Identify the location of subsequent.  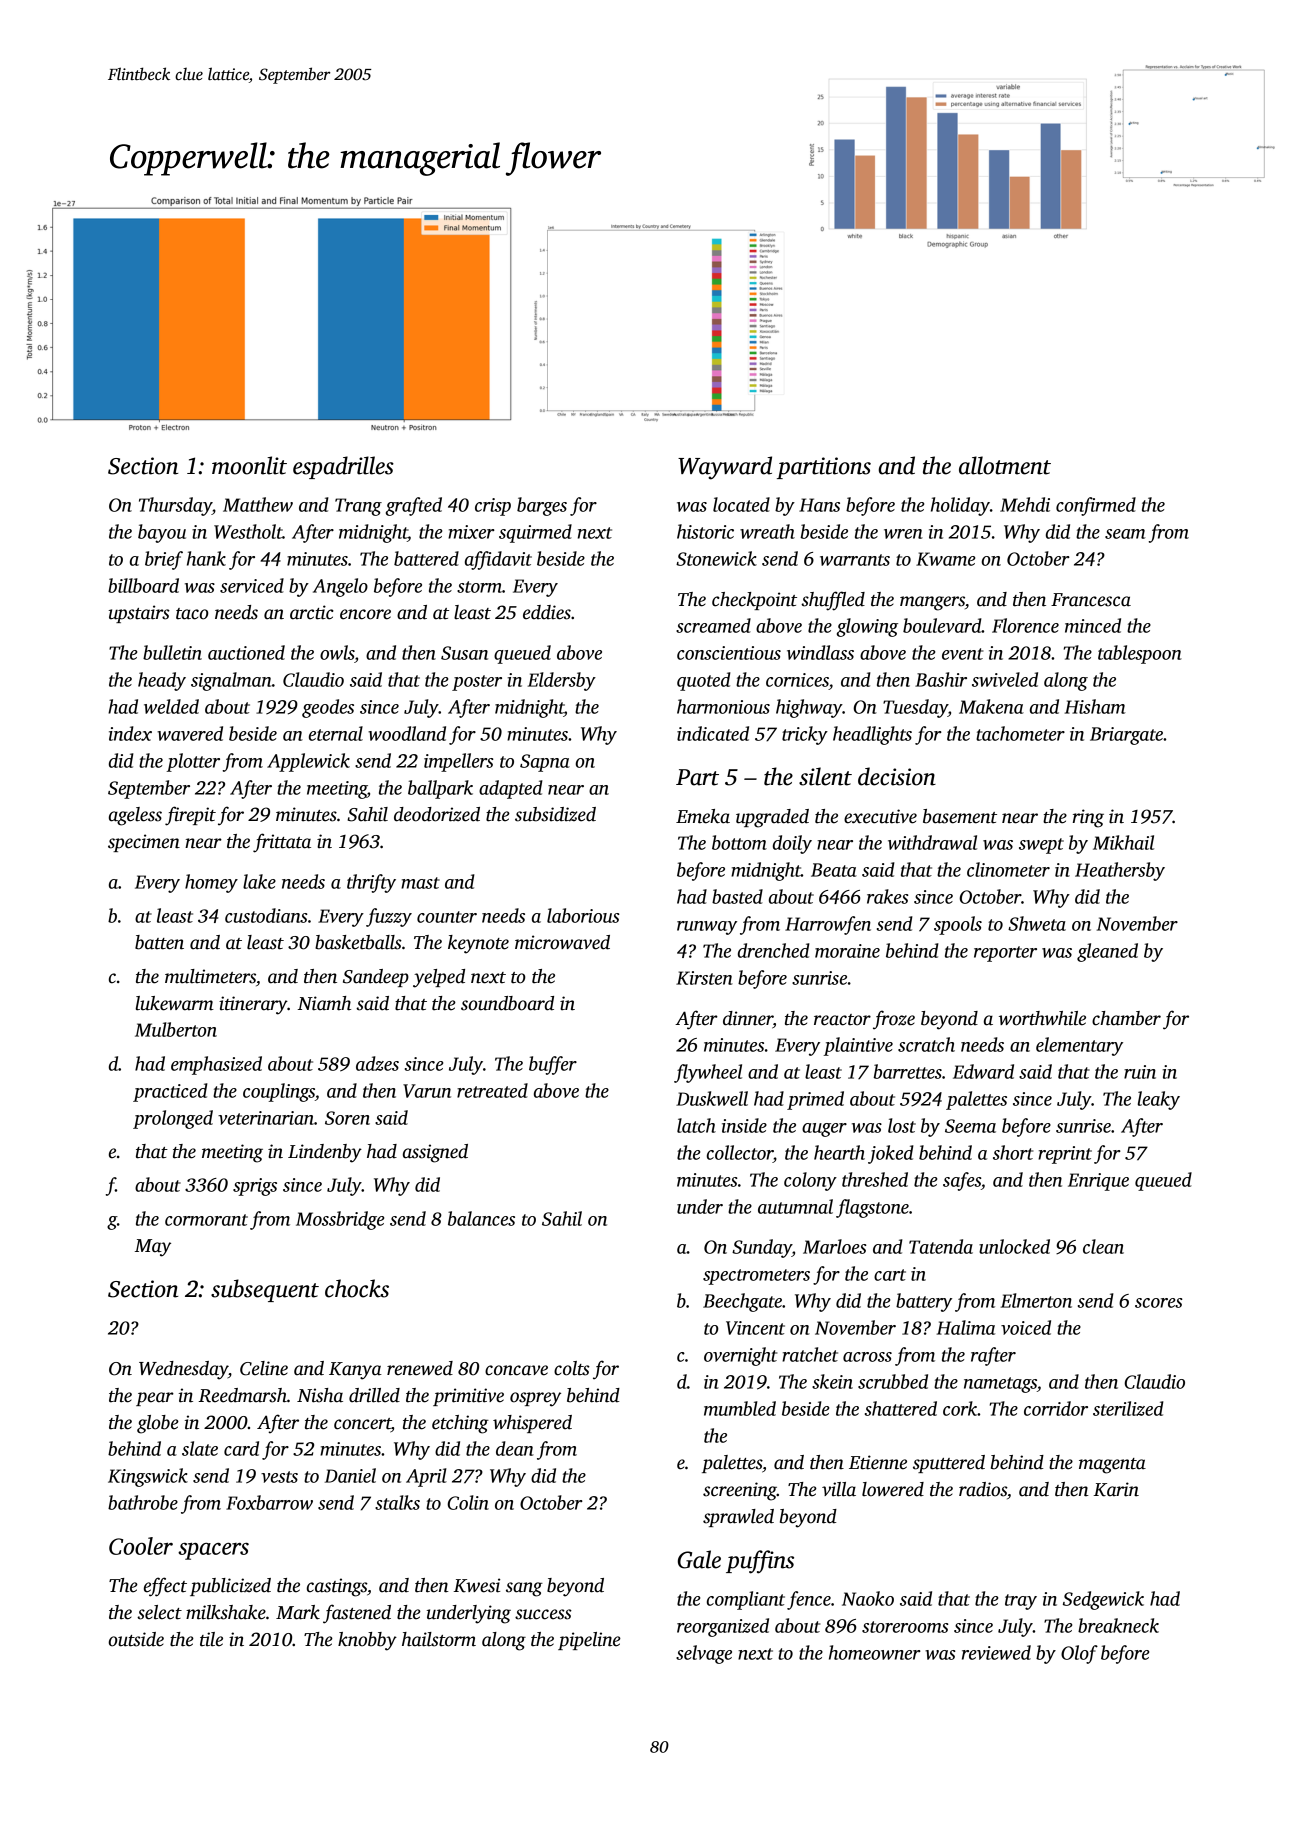
(265, 1290).
